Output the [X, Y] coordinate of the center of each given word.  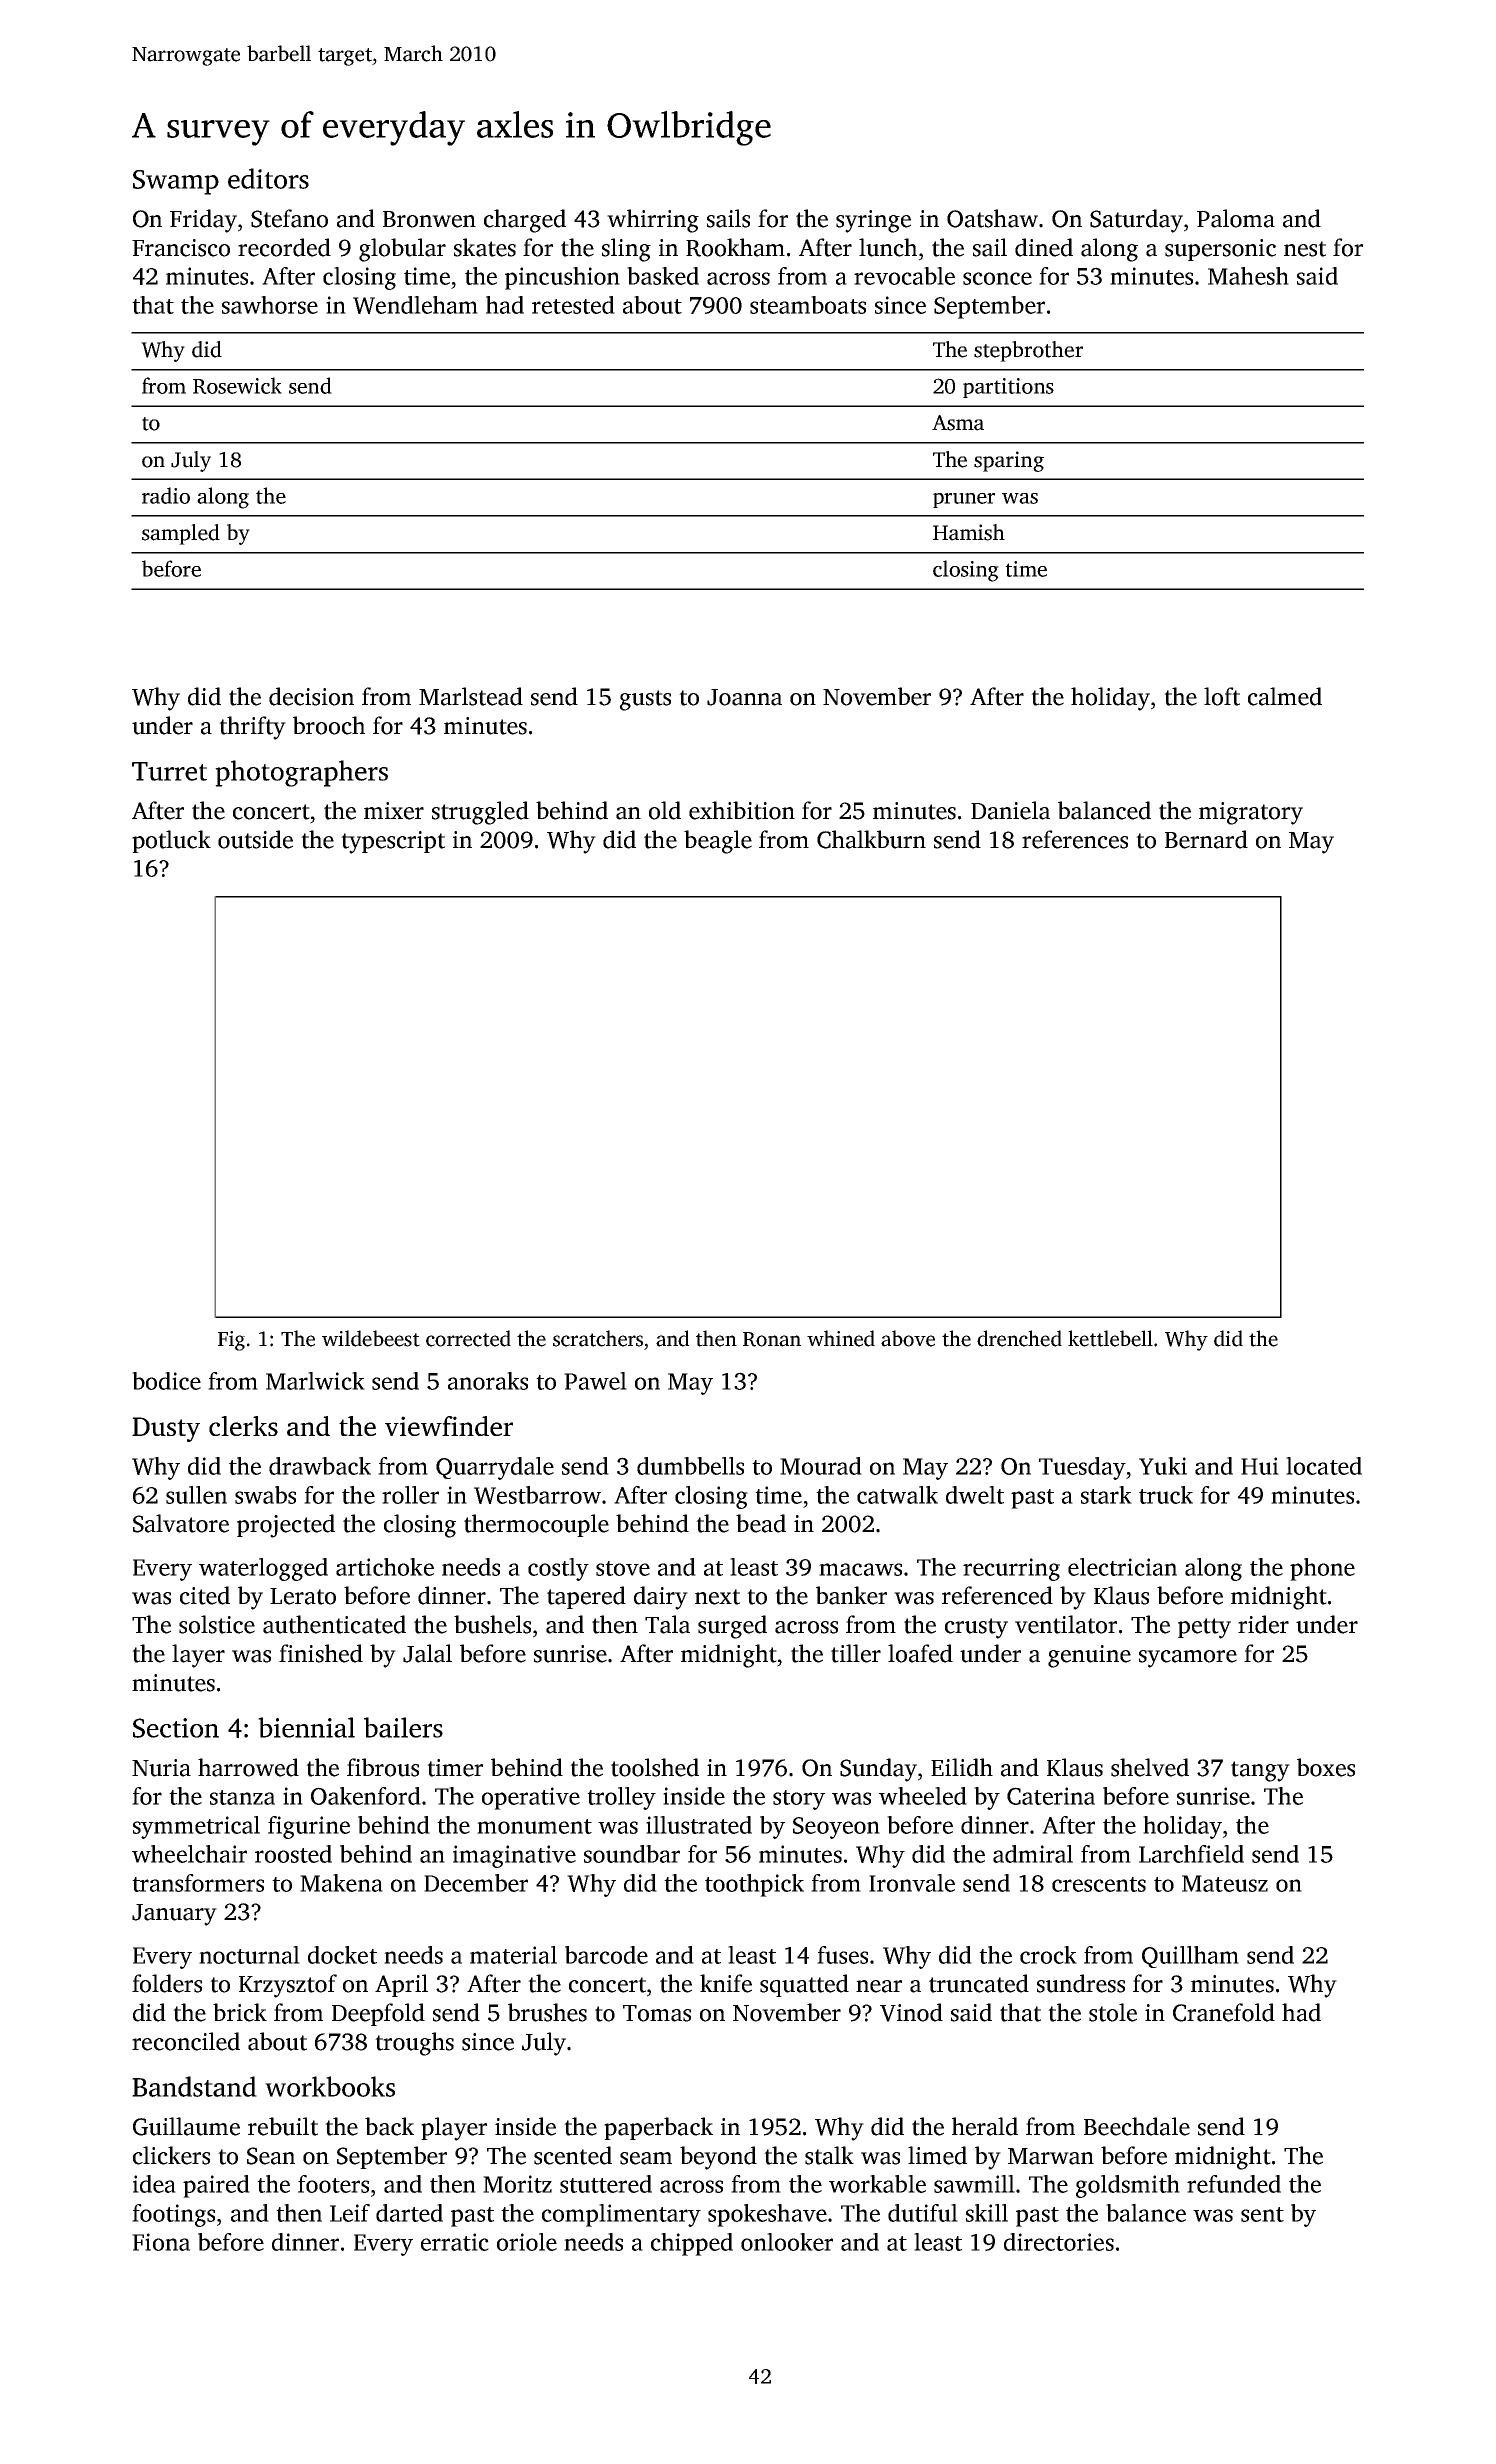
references [1075, 839]
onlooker [787, 2242]
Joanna [744, 697]
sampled [181, 534]
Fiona [161, 2242]
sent [1262, 2214]
